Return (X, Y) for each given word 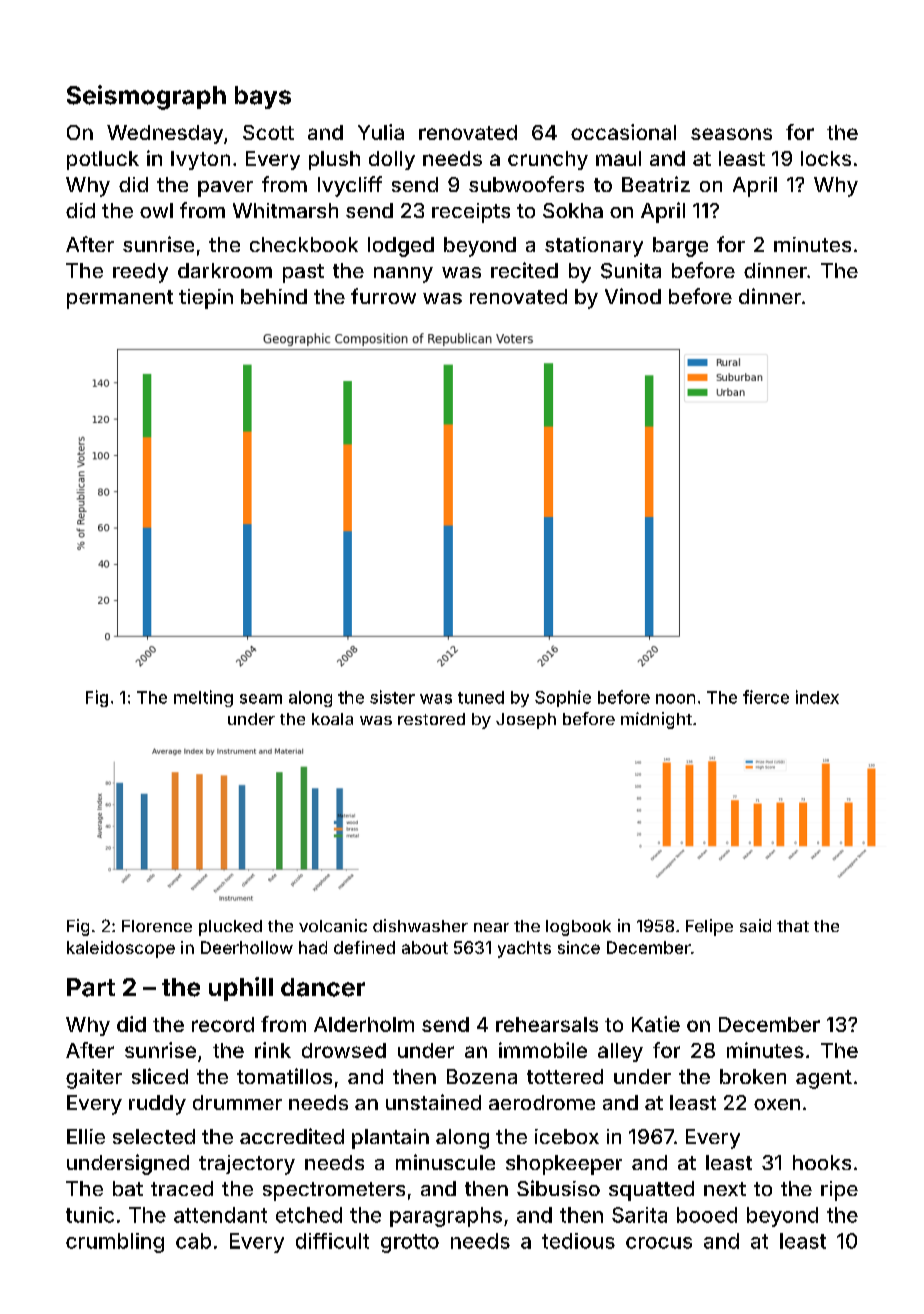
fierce (766, 697)
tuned (481, 697)
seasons (731, 134)
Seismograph (146, 97)
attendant (220, 1215)
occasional (623, 132)
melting (203, 698)
